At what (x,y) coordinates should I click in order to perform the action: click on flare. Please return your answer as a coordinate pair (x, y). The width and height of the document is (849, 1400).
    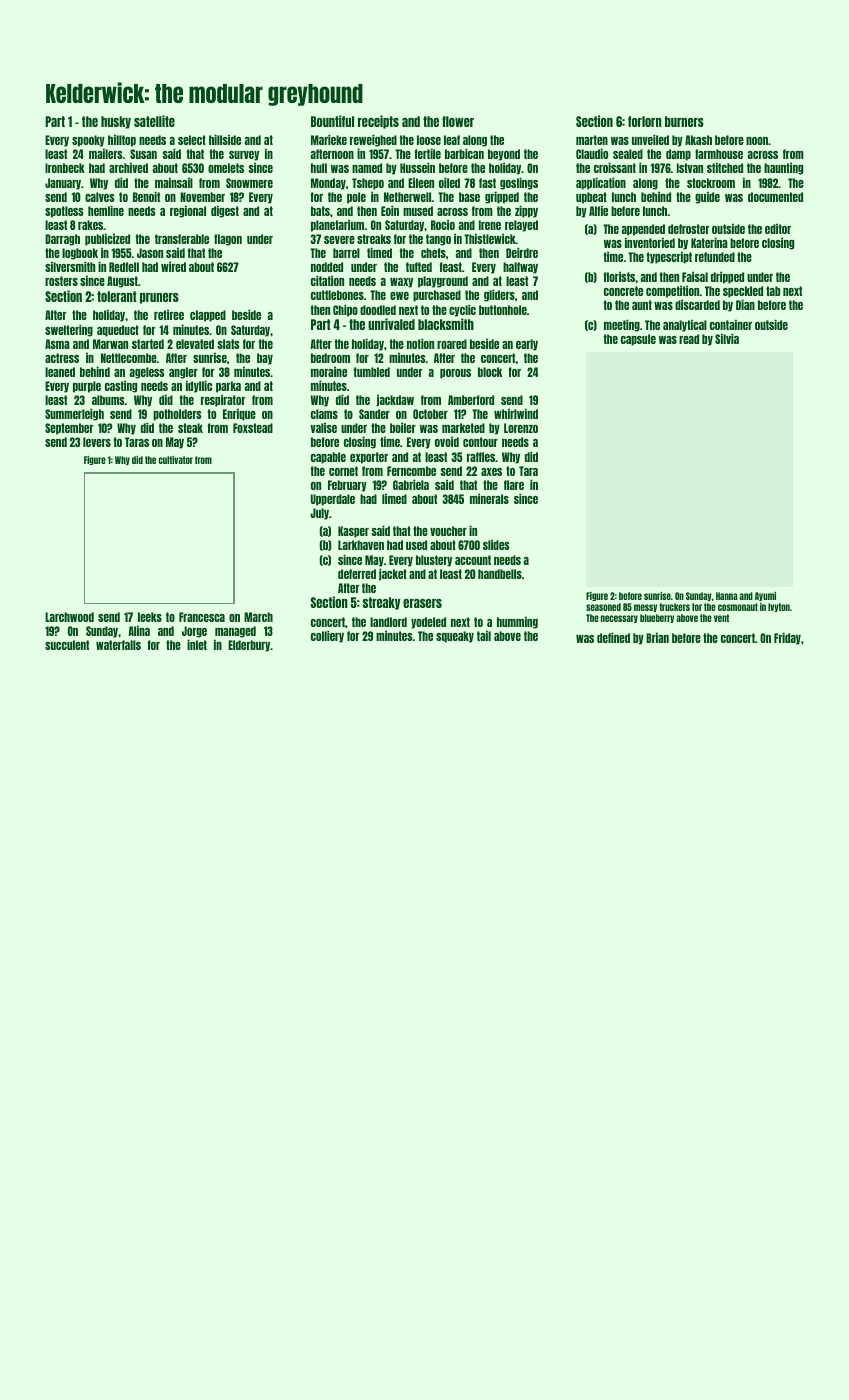
    Looking at the image, I should click on (514, 485).
